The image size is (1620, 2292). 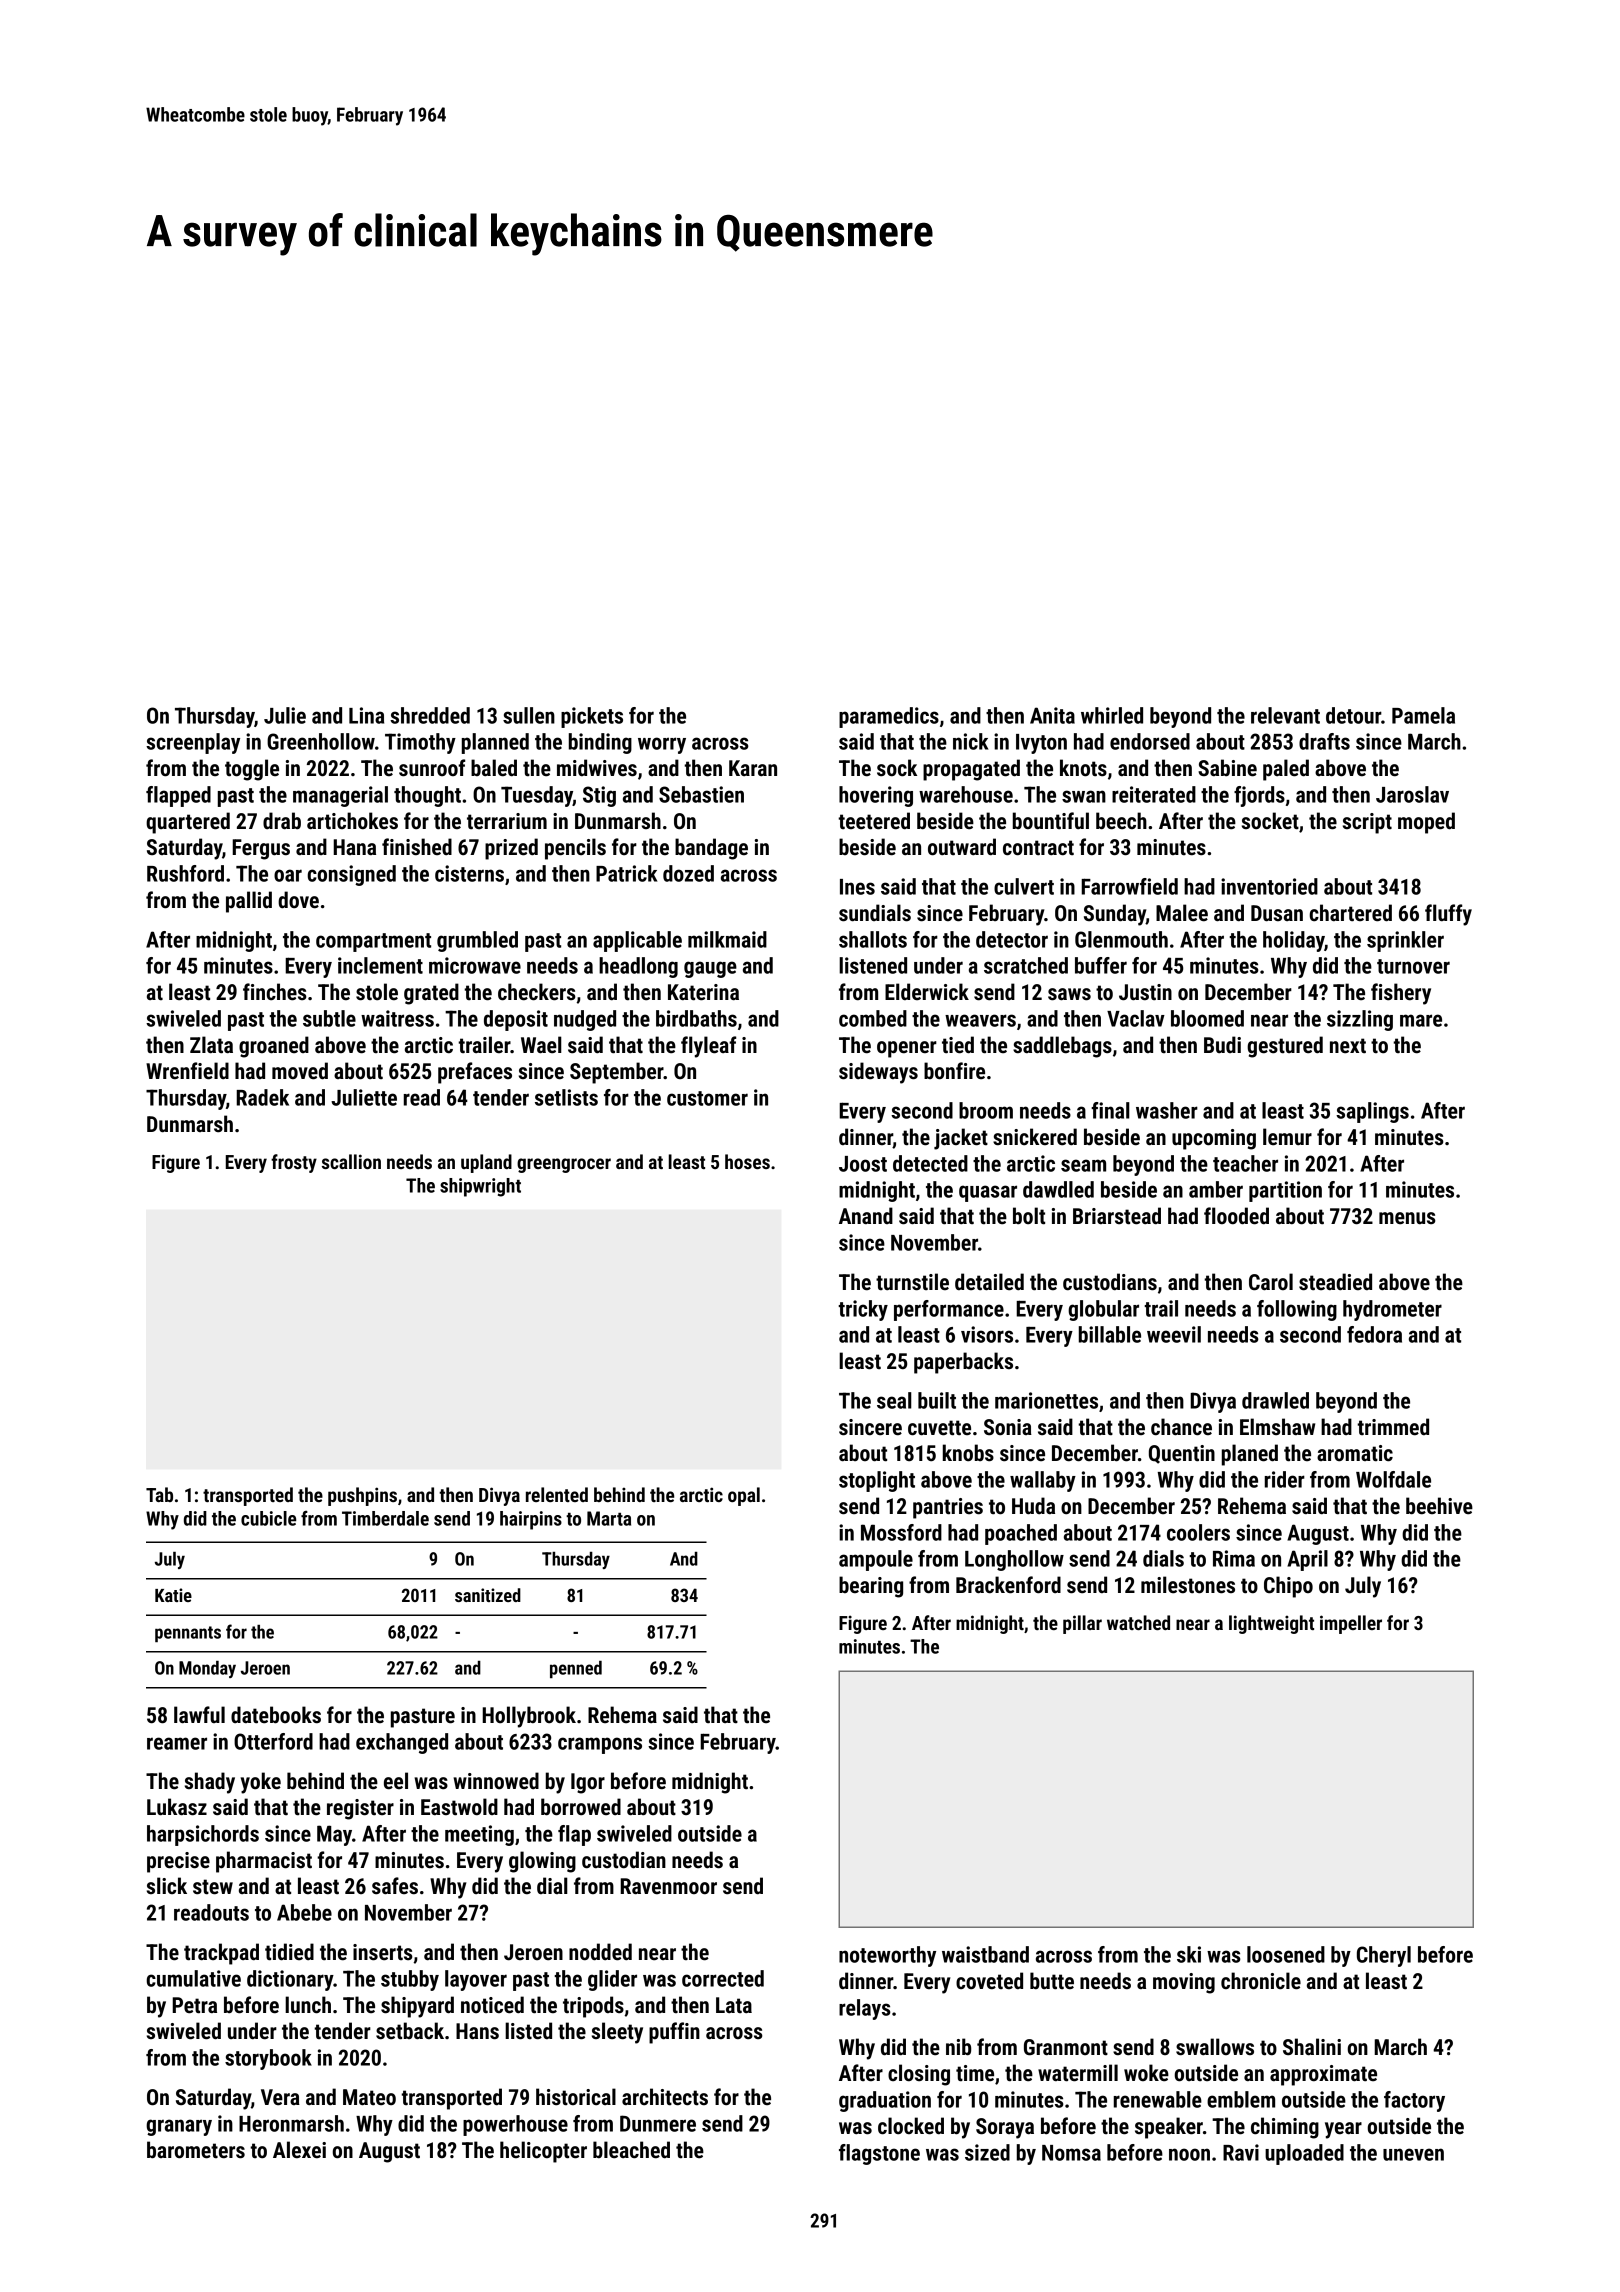 What do you see at coordinates (340, 796) in the screenshot?
I see `managerial` at bounding box center [340, 796].
